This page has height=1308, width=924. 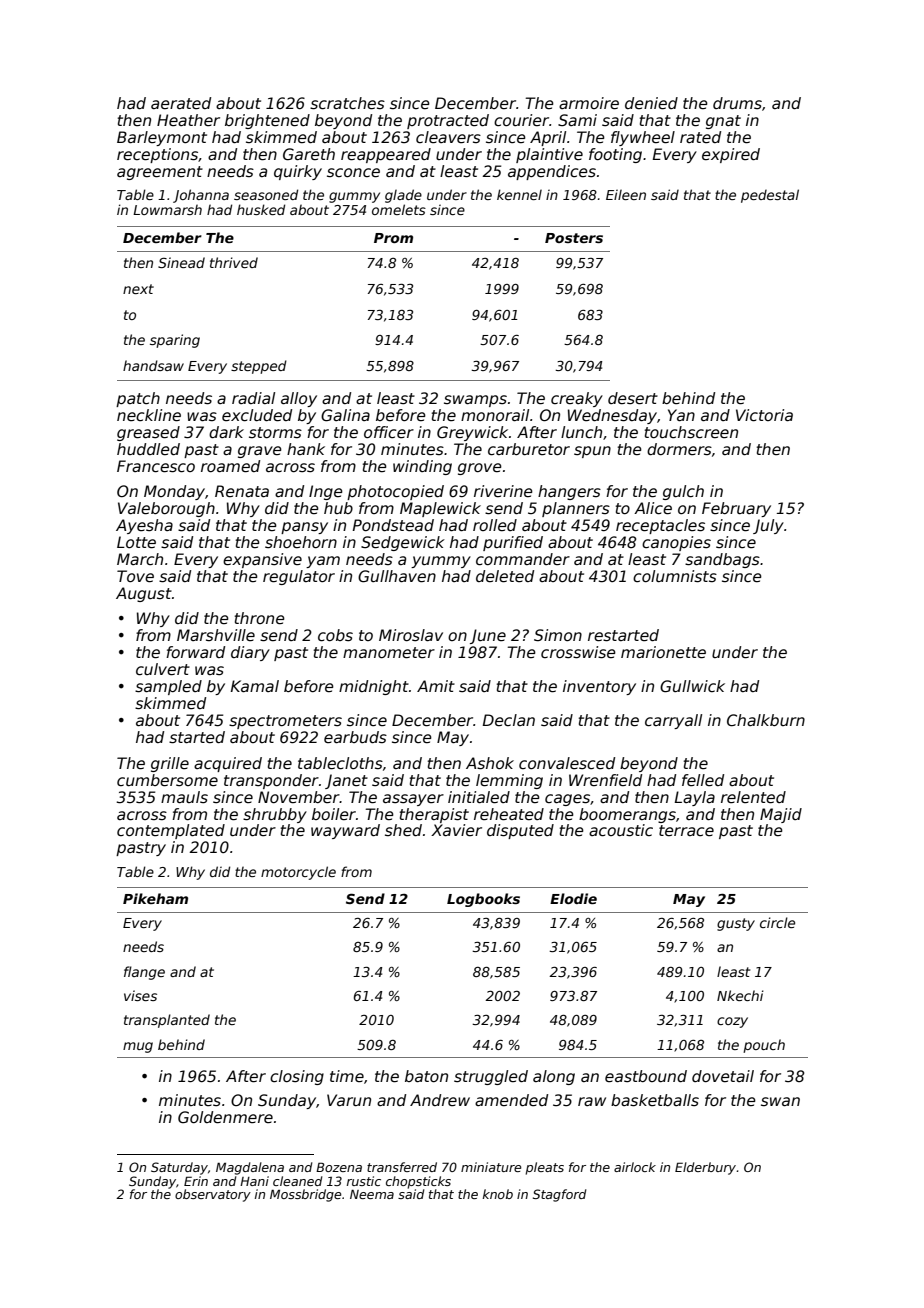 I want to click on swan, so click(x=780, y=1101).
